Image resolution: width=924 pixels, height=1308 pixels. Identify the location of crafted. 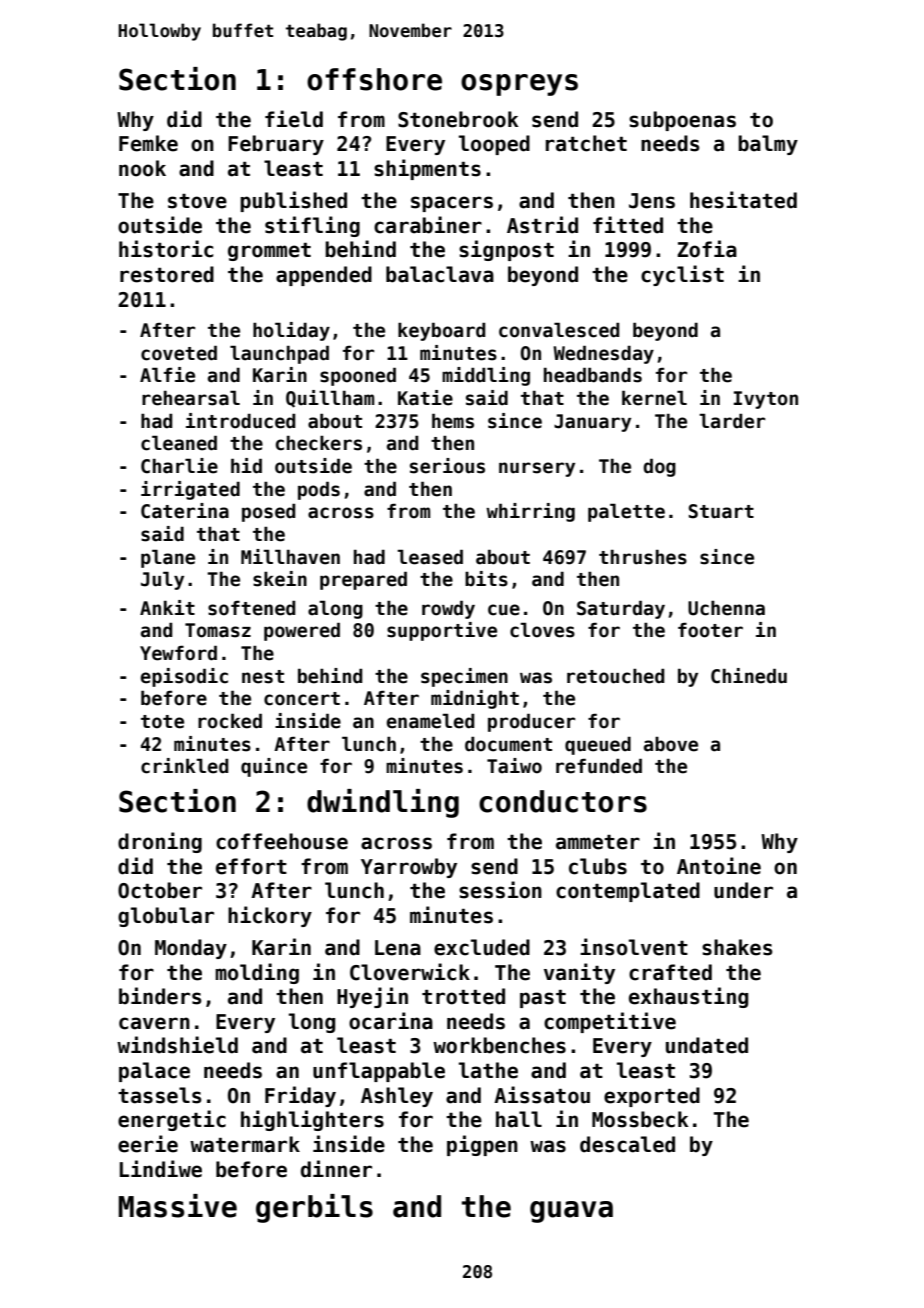
(670, 972).
